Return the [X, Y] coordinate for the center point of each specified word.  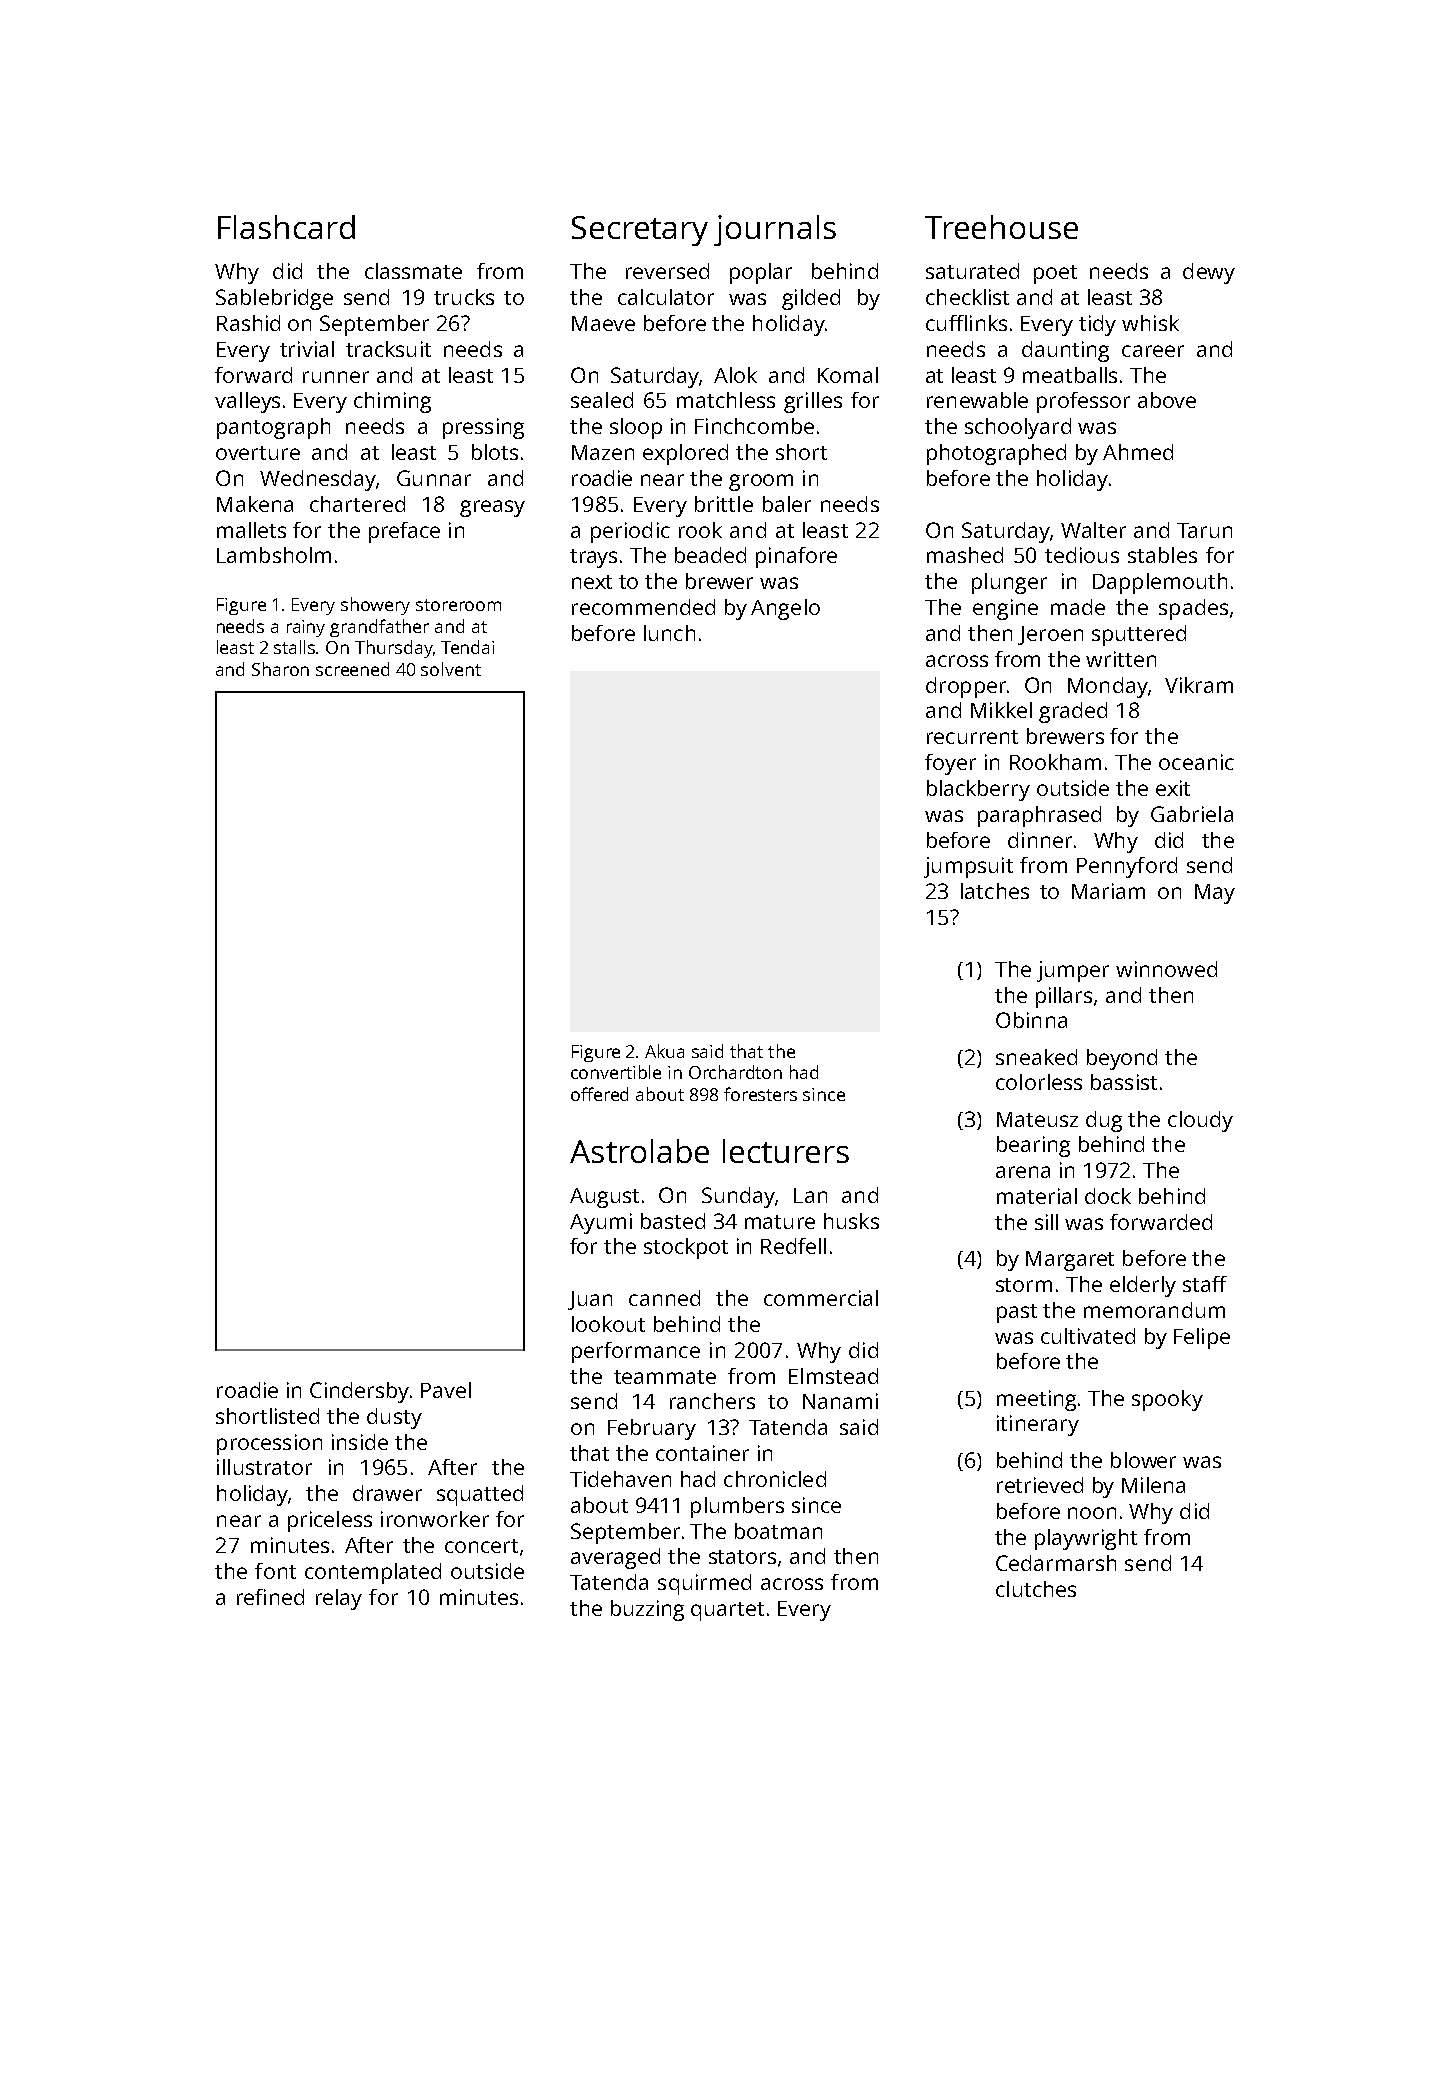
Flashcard [286, 227]
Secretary [640, 231]
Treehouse [1001, 227]
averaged [615, 1558]
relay [339, 1599]
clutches [1036, 1589]
